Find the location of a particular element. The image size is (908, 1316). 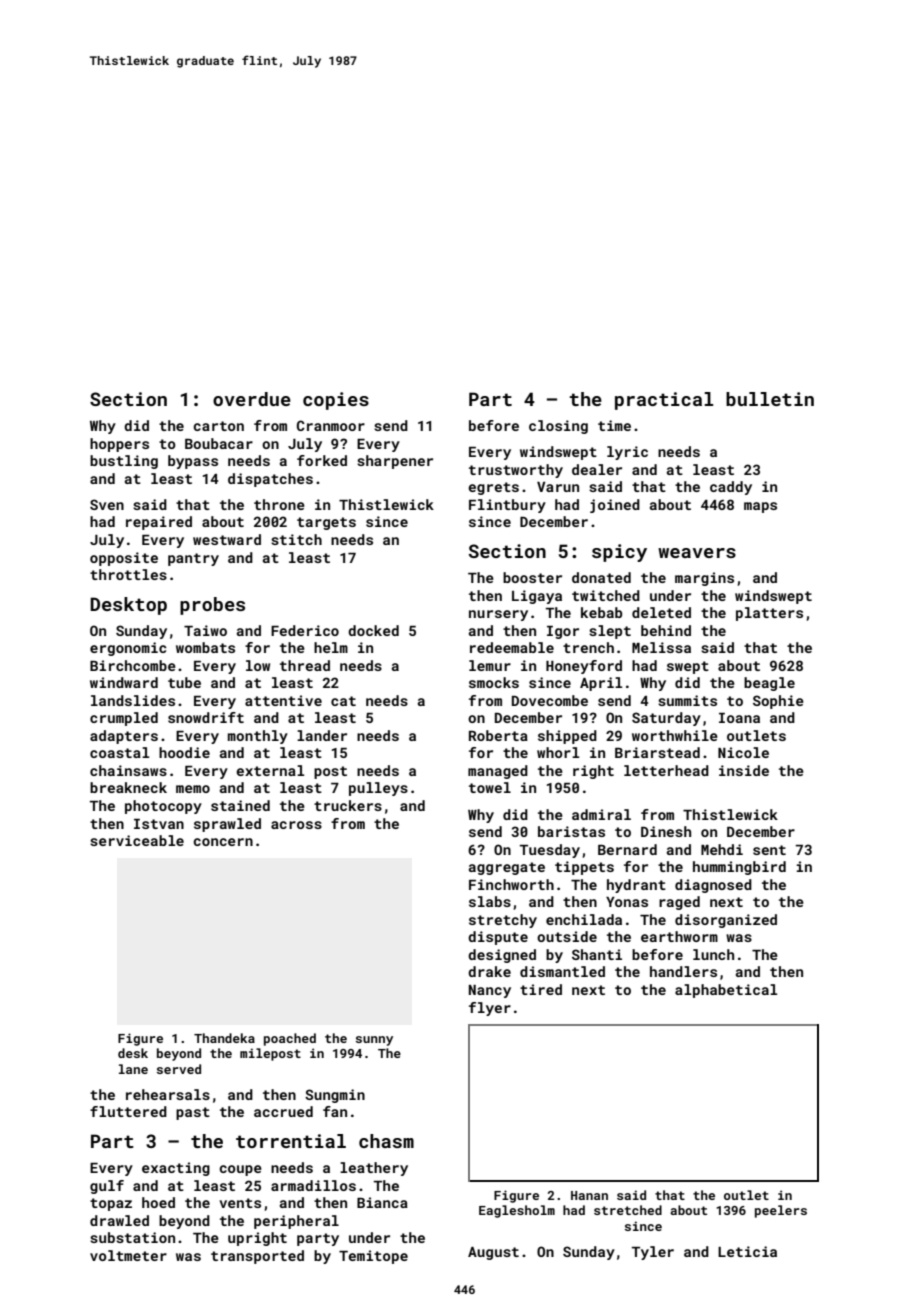

Taiwo is located at coordinates (205, 630).
